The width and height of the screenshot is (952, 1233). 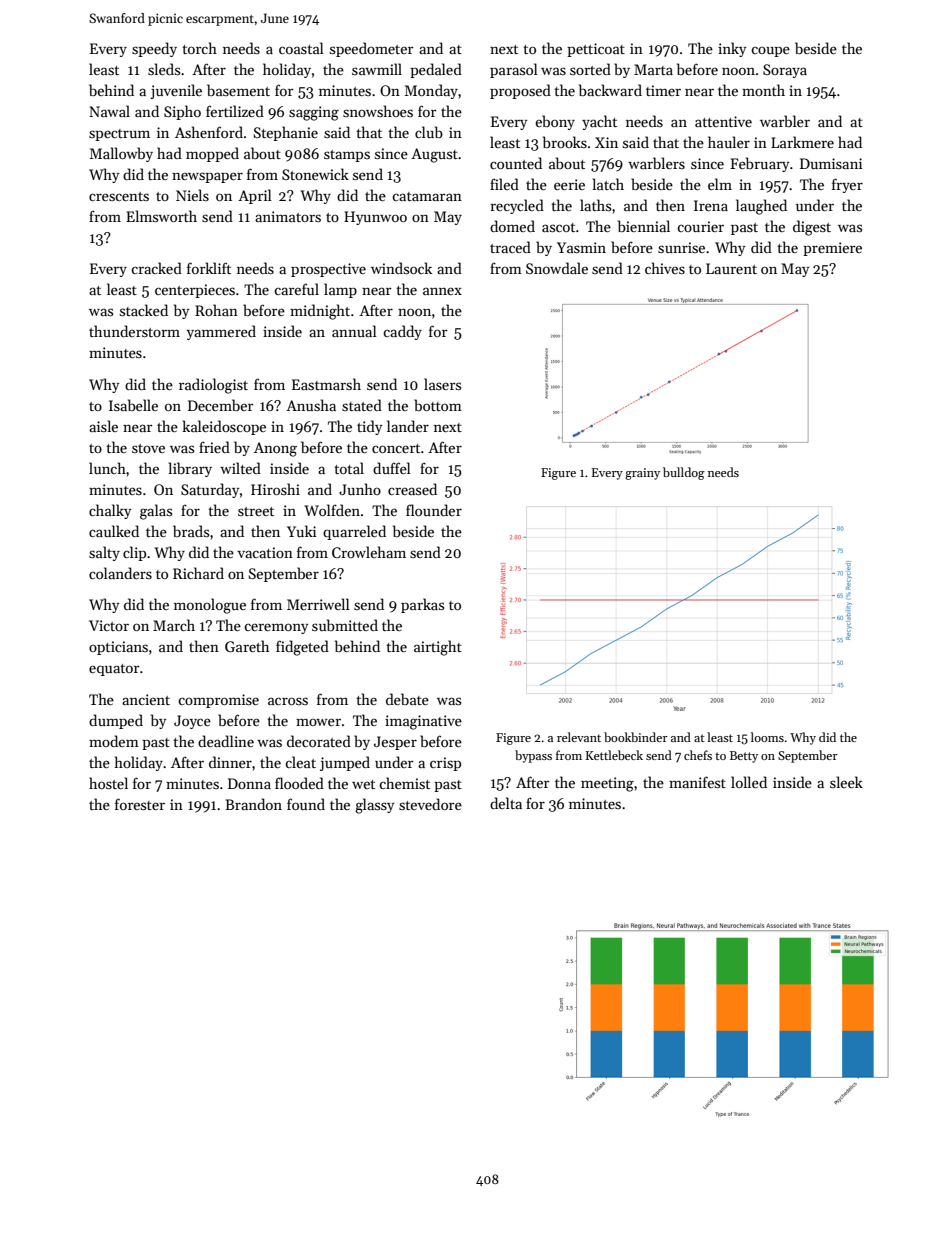 I want to click on sleek, so click(x=846, y=782).
